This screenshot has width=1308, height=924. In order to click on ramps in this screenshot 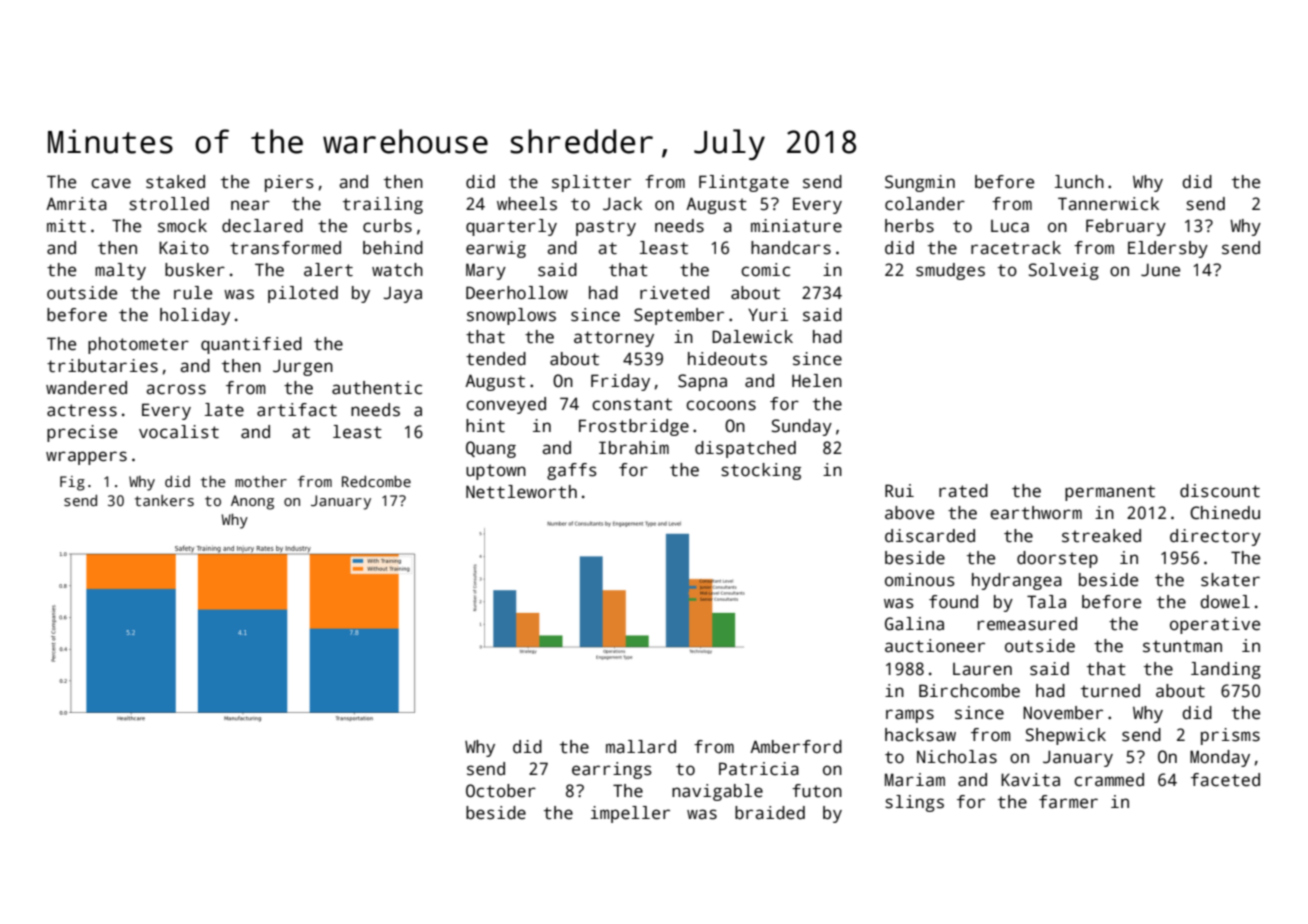, I will do `click(910, 716)`.
